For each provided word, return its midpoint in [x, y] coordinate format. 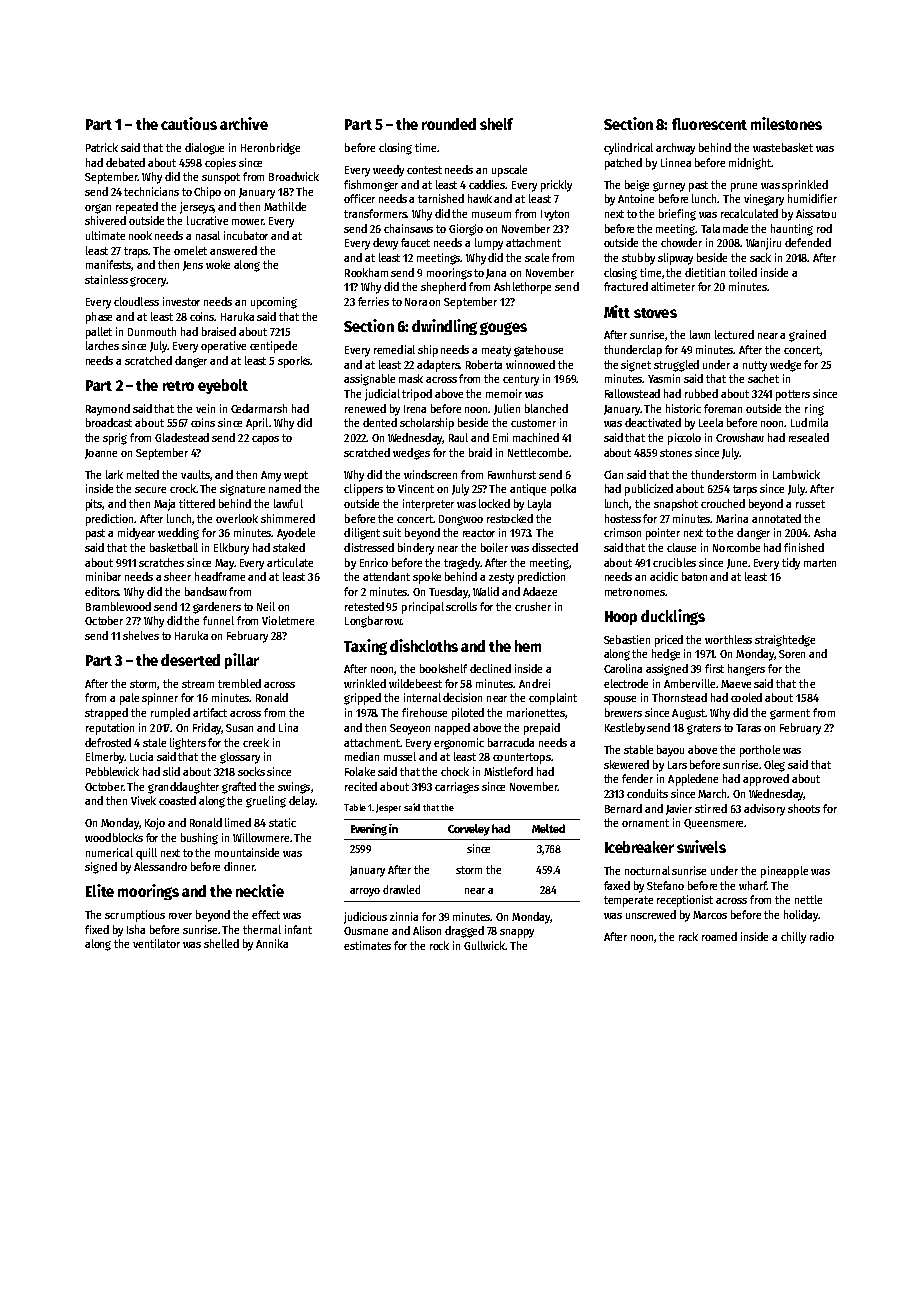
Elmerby [105, 758]
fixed [97, 929]
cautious [189, 123]
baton [694, 576]
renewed [365, 408]
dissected [555, 547]
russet [810, 504]
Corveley [469, 830]
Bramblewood [118, 606]
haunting [792, 230]
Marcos [710, 915]
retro [178, 386]
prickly [556, 186]
